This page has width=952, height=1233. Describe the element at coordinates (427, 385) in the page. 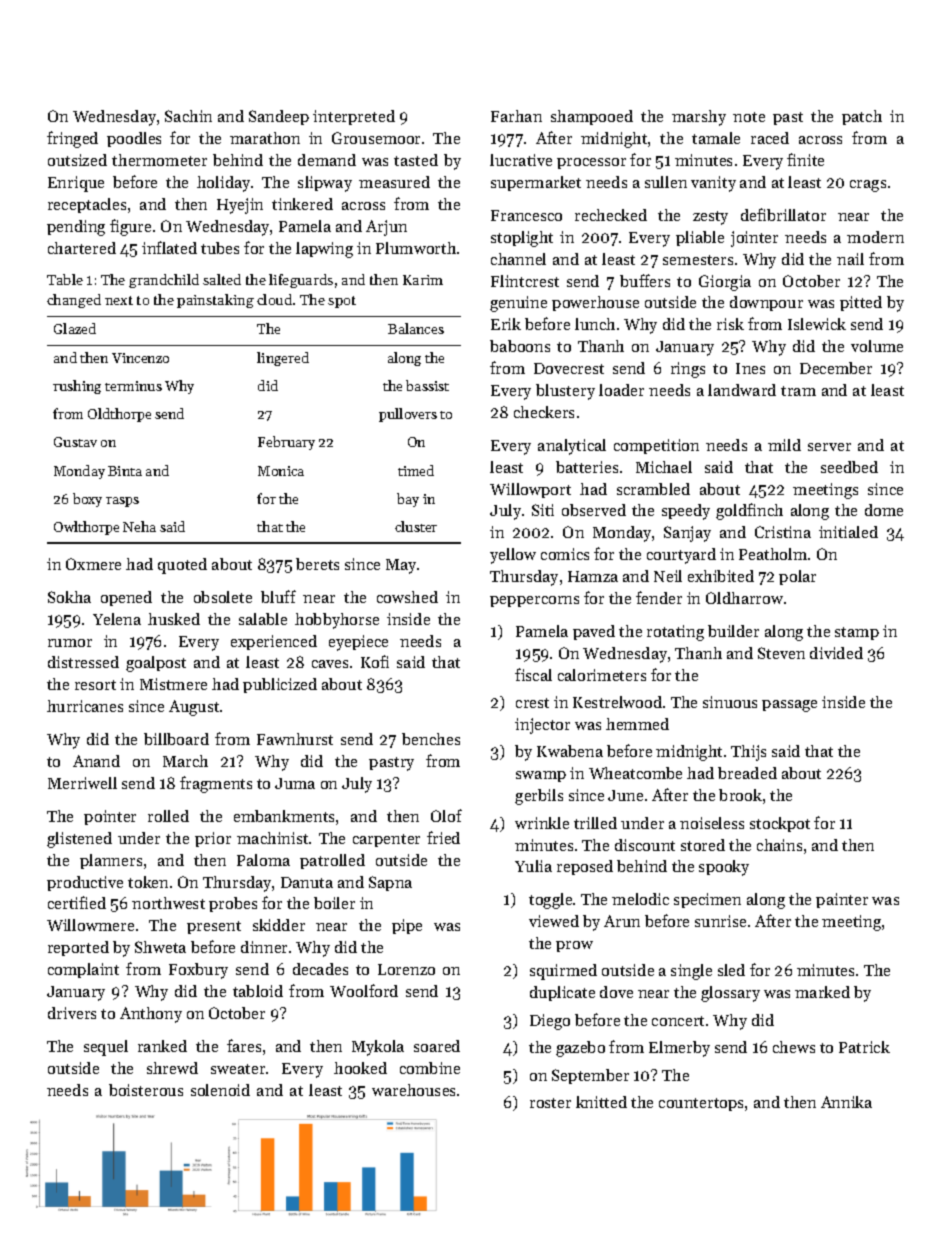

I see `bassist` at that location.
